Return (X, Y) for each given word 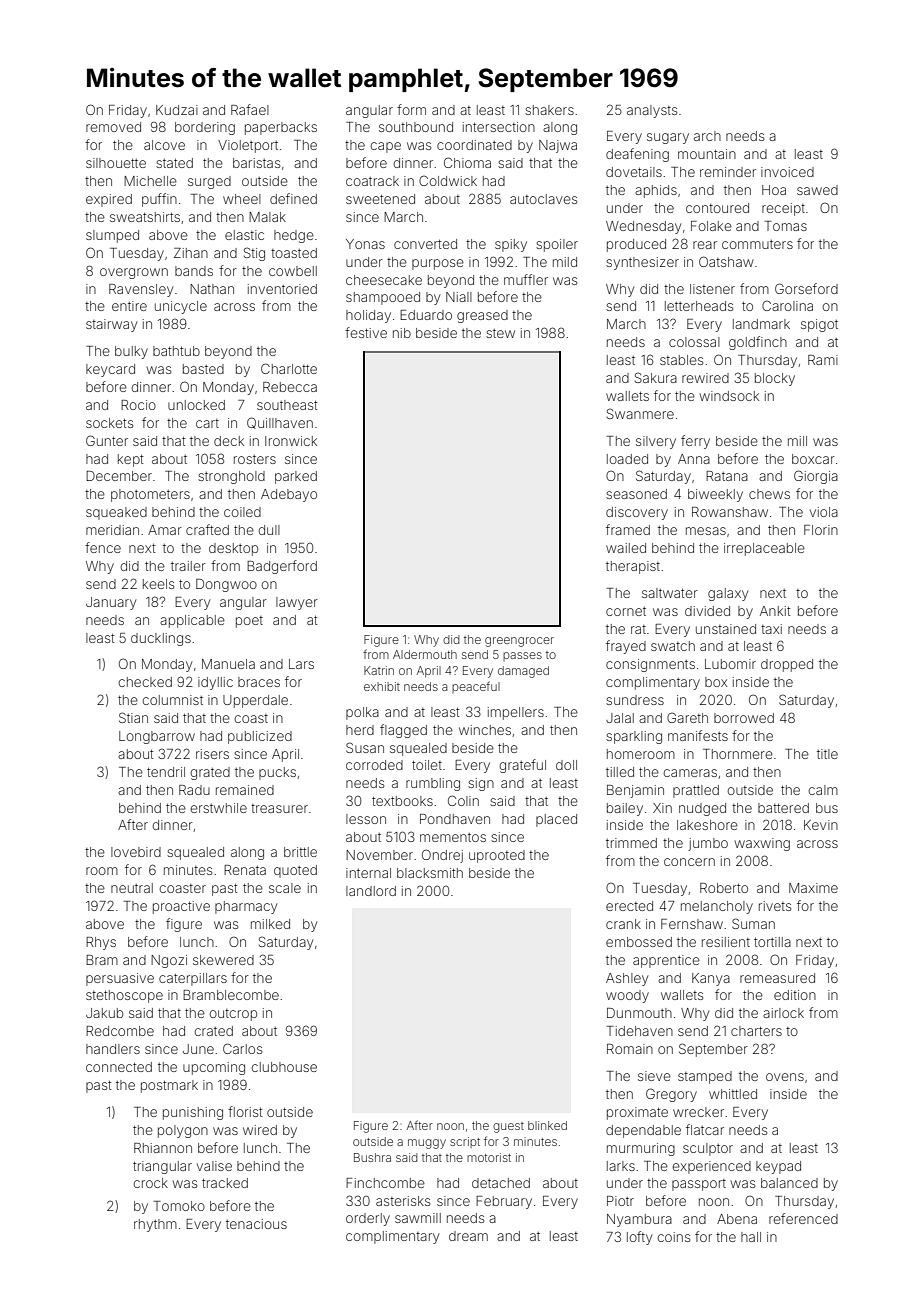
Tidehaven (640, 1031)
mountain (707, 154)
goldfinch (758, 343)
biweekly (715, 495)
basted (203, 369)
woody (627, 996)
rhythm (155, 1225)
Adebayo (289, 495)
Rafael (250, 109)
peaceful (476, 687)
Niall (459, 297)
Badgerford (282, 567)
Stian (133, 717)
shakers (549, 110)
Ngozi (169, 961)
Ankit (775, 611)
